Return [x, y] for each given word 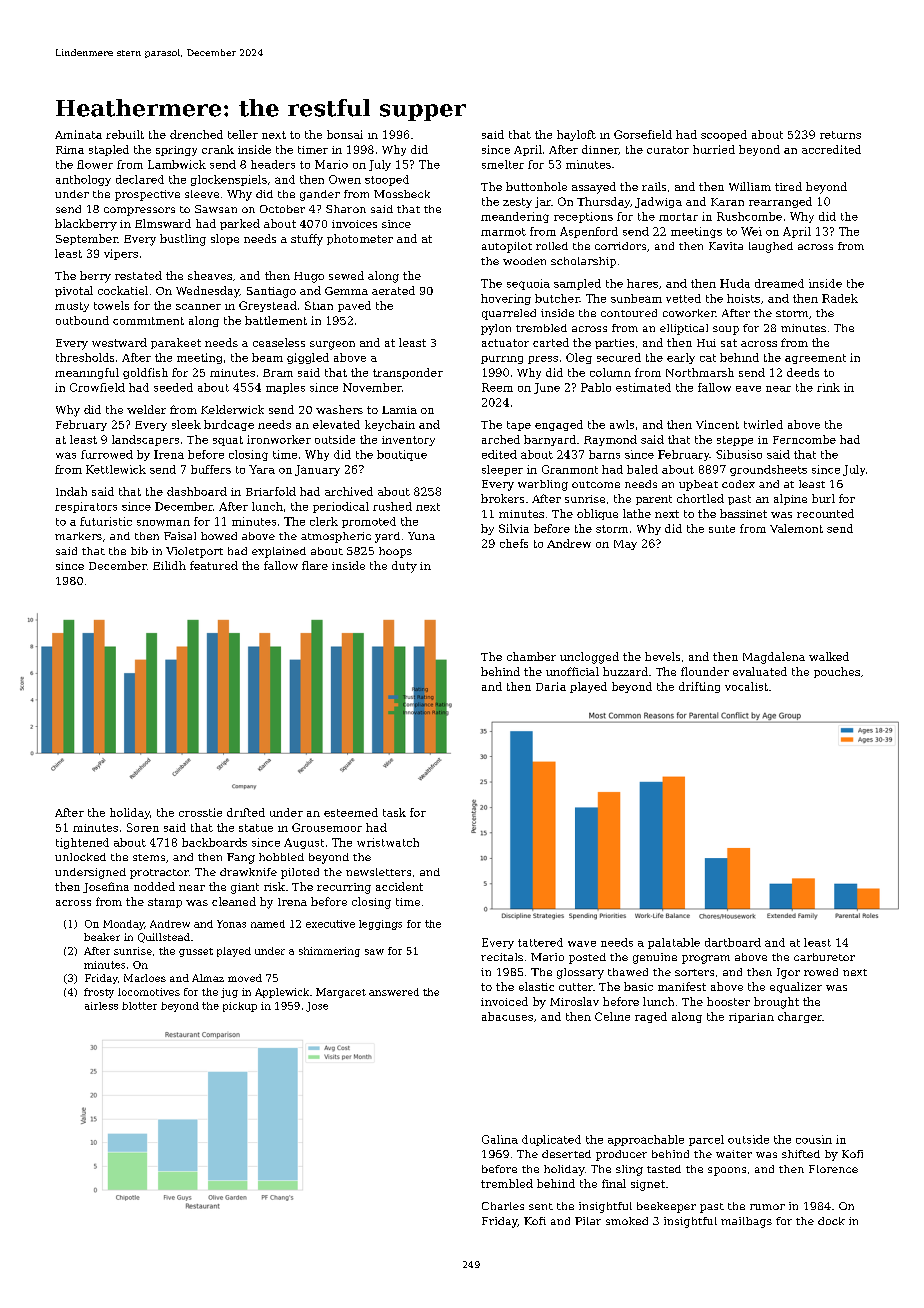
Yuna [421, 536]
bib [139, 551]
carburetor [824, 957]
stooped [387, 180]
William [750, 186]
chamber [531, 656]
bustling [183, 240]
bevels [662, 656]
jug [229, 993]
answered [394, 992]
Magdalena [774, 658]
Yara [262, 469]
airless [101, 1006]
